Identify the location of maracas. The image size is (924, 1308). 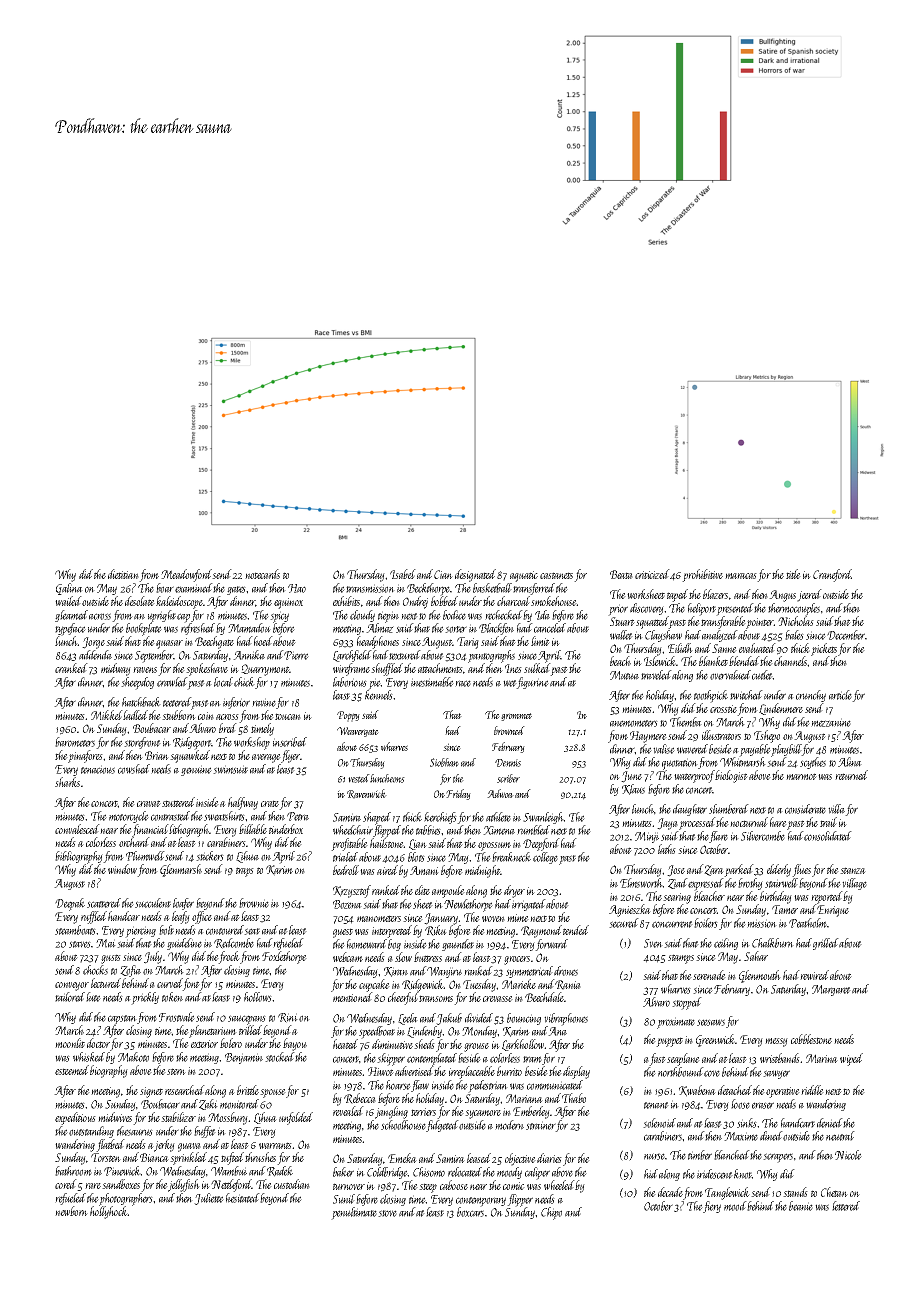
(741, 576).
